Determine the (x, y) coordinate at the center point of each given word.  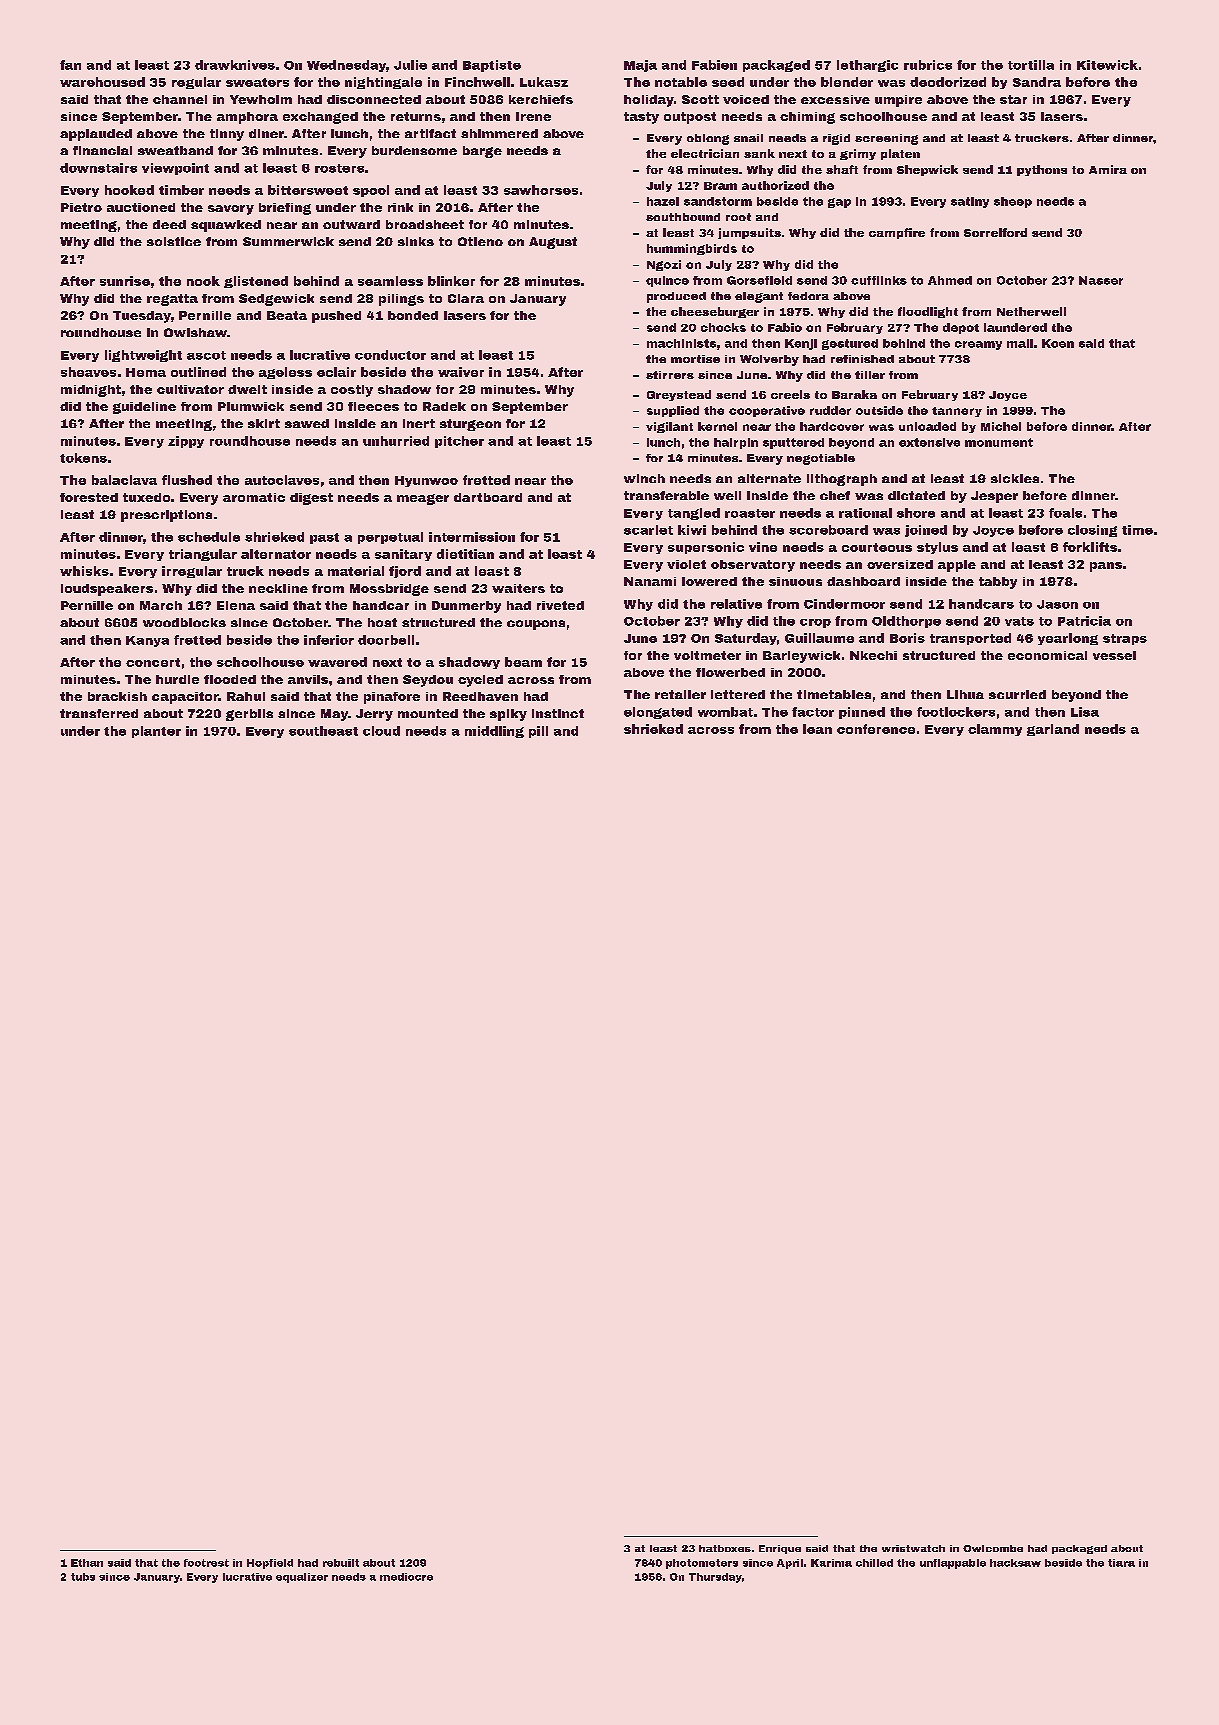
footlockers (956, 712)
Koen (1058, 343)
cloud (381, 731)
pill (538, 732)
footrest (206, 1563)
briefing (285, 209)
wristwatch (913, 1548)
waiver (461, 372)
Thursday (715, 1578)
